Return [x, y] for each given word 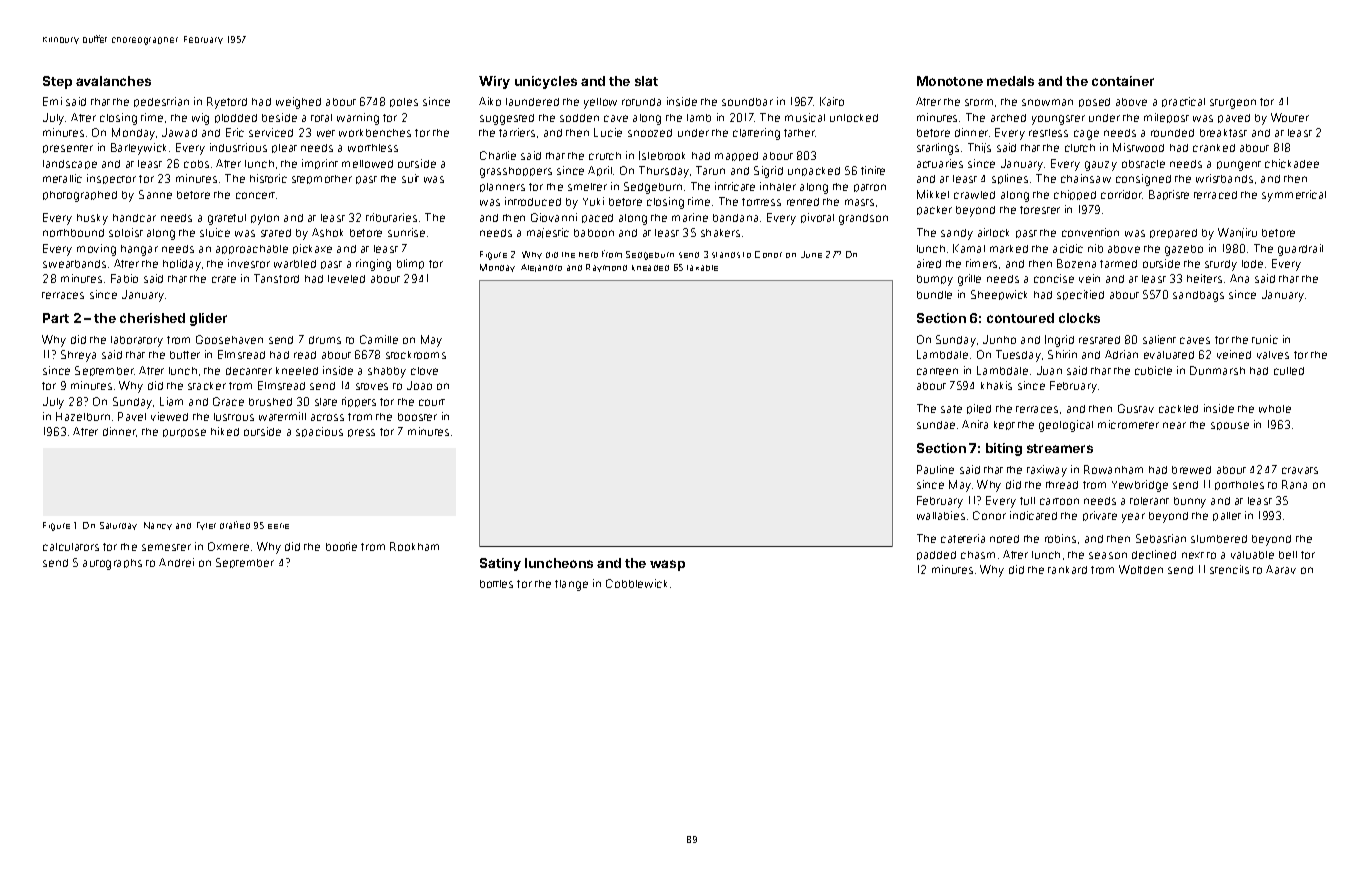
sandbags [1198, 296]
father [799, 133]
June [811, 254]
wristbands [1224, 178]
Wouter [1290, 117]
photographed [80, 196]
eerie [278, 526]
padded [936, 555]
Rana [1294, 484]
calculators [71, 547]
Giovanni [554, 217]
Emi [52, 101]
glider [208, 319]
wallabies [941, 515]
